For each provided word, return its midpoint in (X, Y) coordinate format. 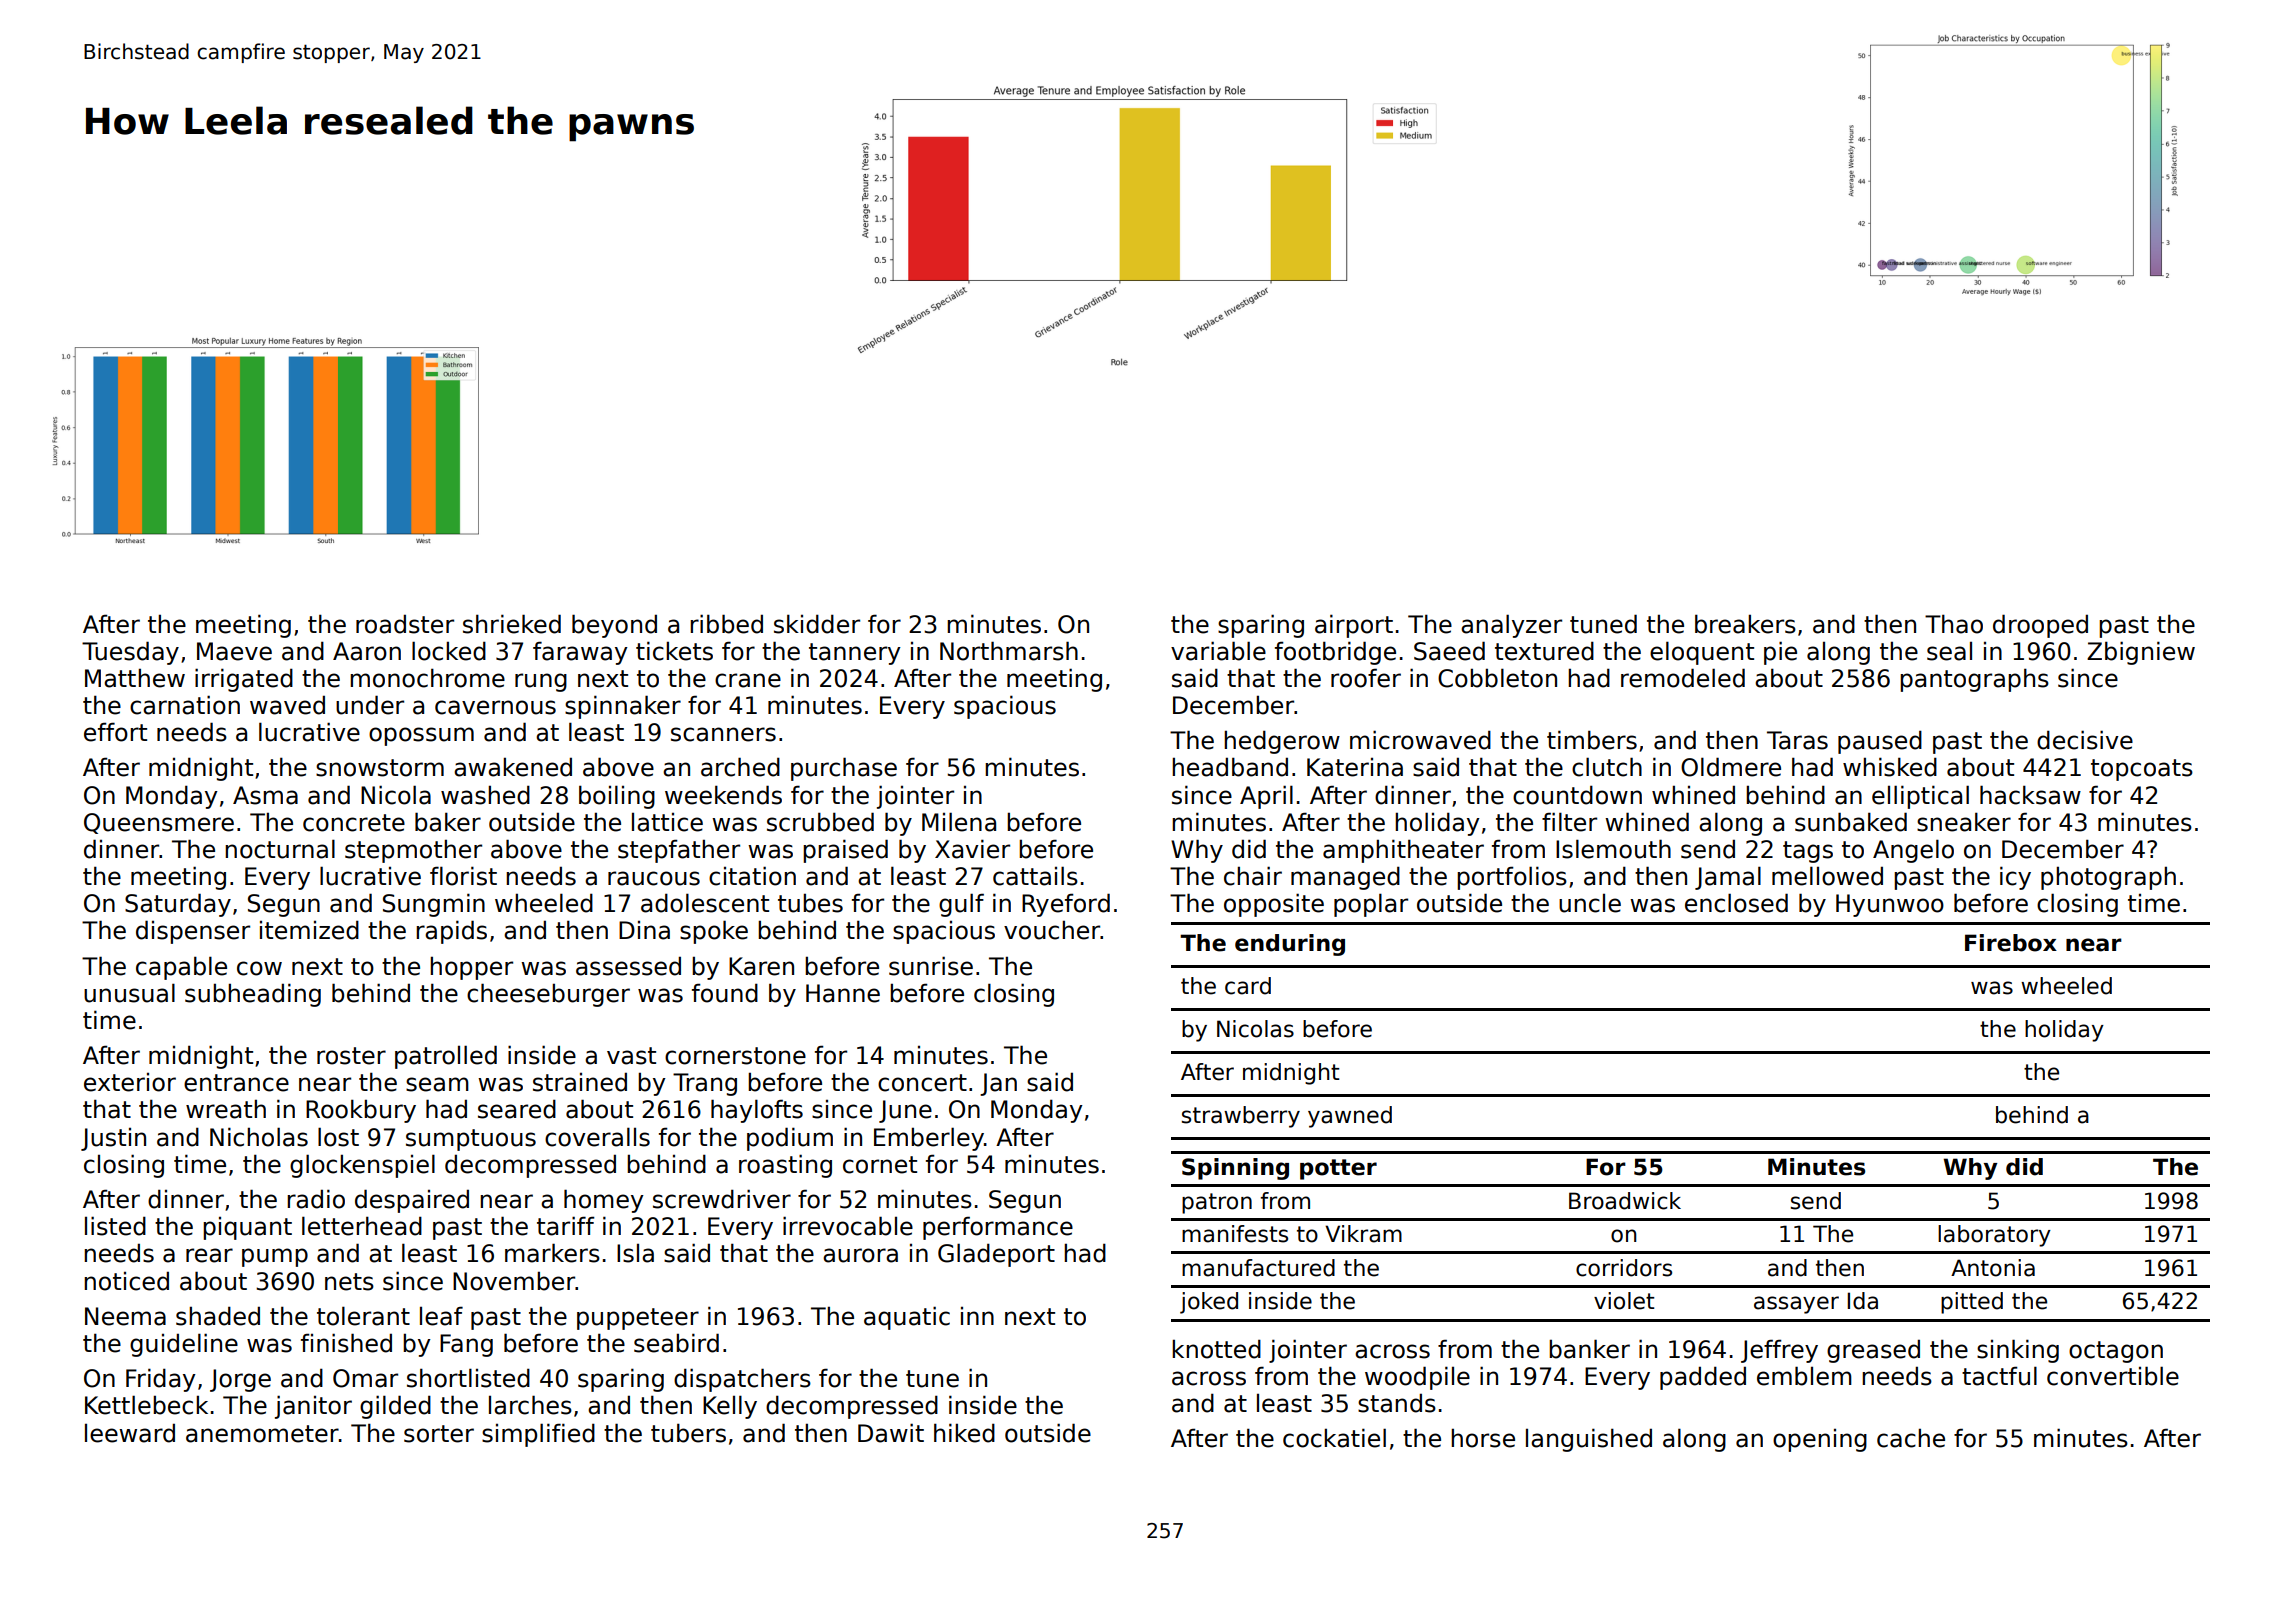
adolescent (705, 903)
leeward (130, 1433)
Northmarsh (1009, 651)
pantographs (1974, 680)
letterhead (362, 1226)
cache (1911, 1438)
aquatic (907, 1318)
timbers (1592, 740)
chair (1253, 876)
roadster (405, 624)
